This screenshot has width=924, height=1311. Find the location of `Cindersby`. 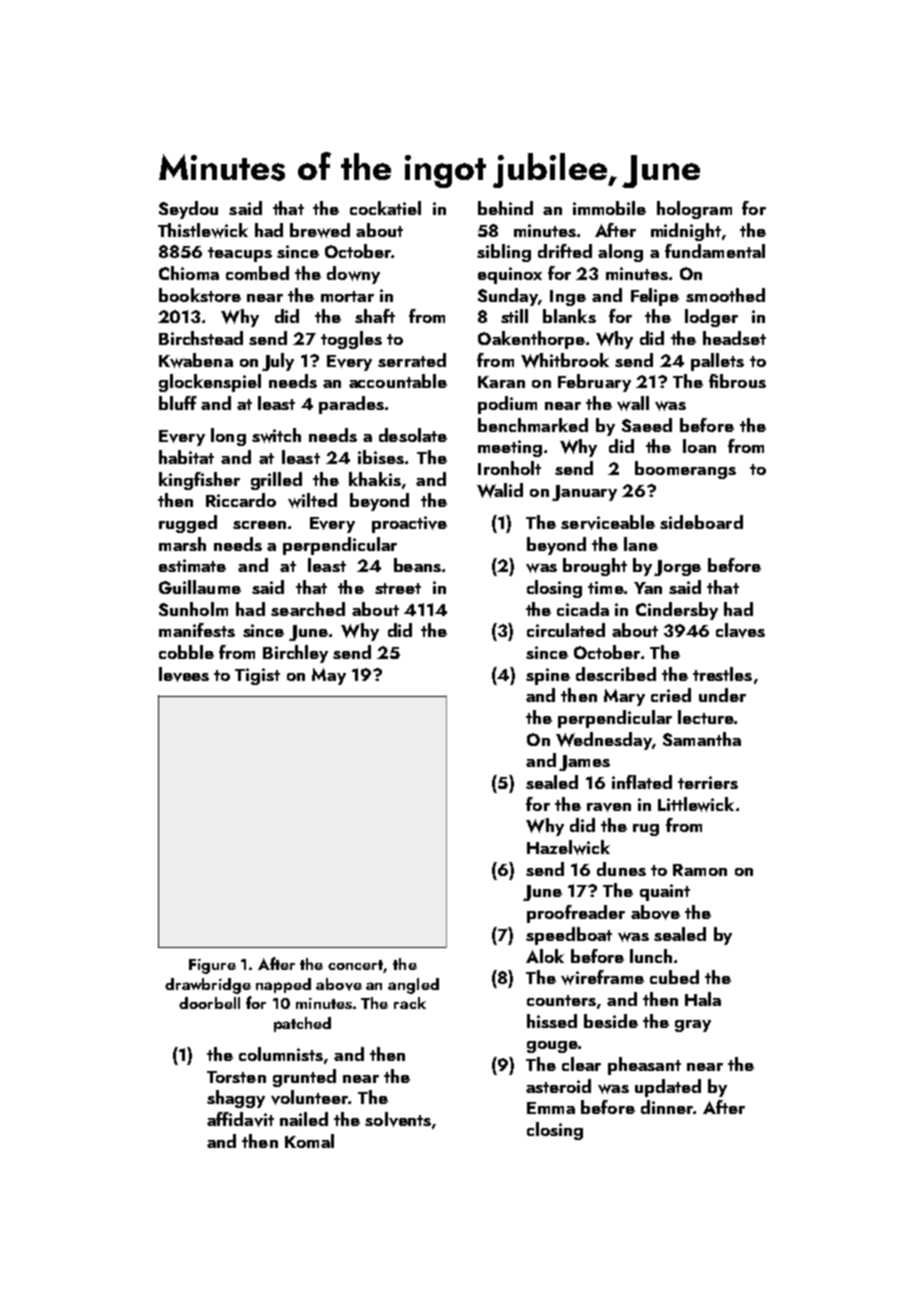

Cindersby is located at coordinates (677, 611).
